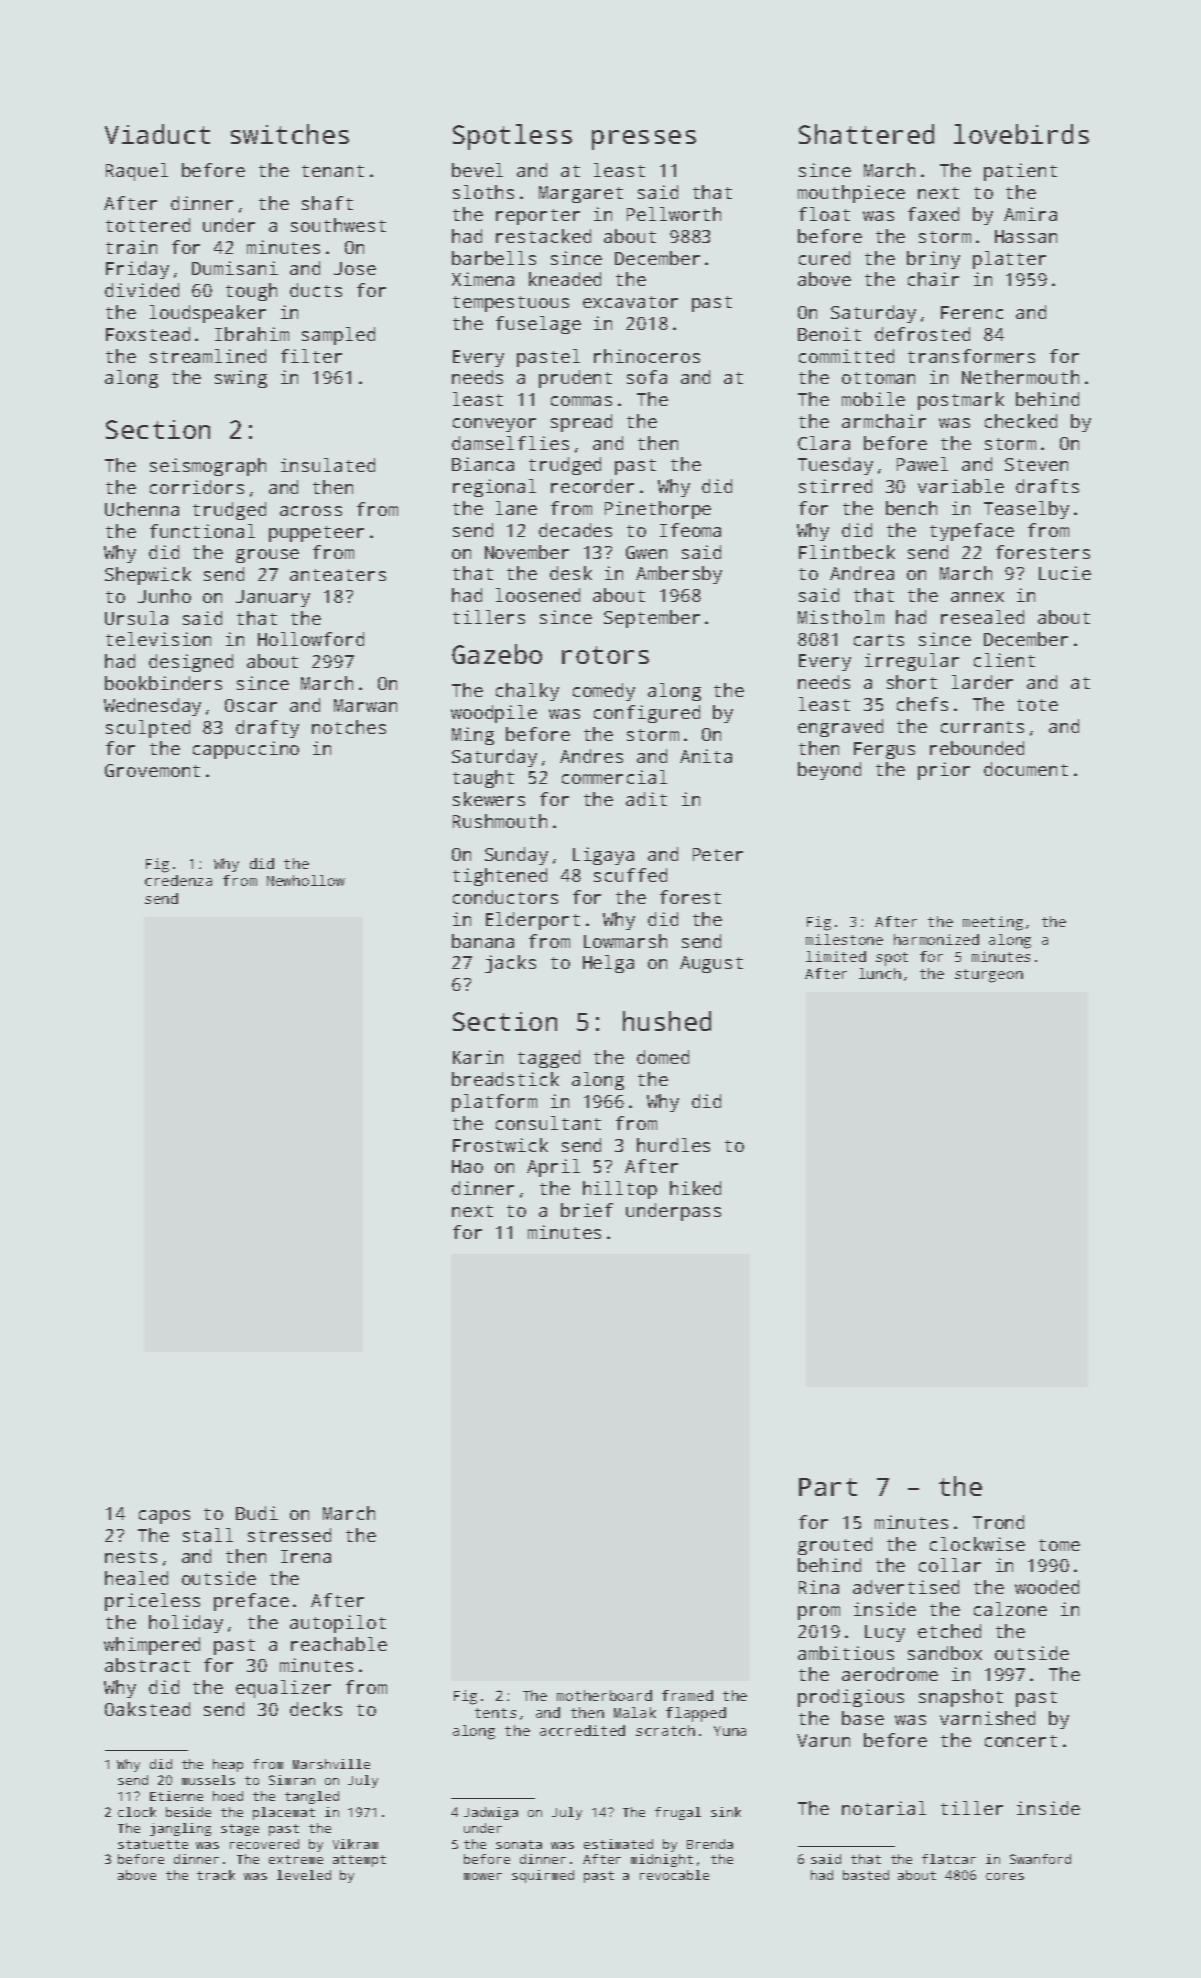 Image resolution: width=1201 pixels, height=1978 pixels. What do you see at coordinates (674, 1875) in the document?
I see `revocable` at bounding box center [674, 1875].
